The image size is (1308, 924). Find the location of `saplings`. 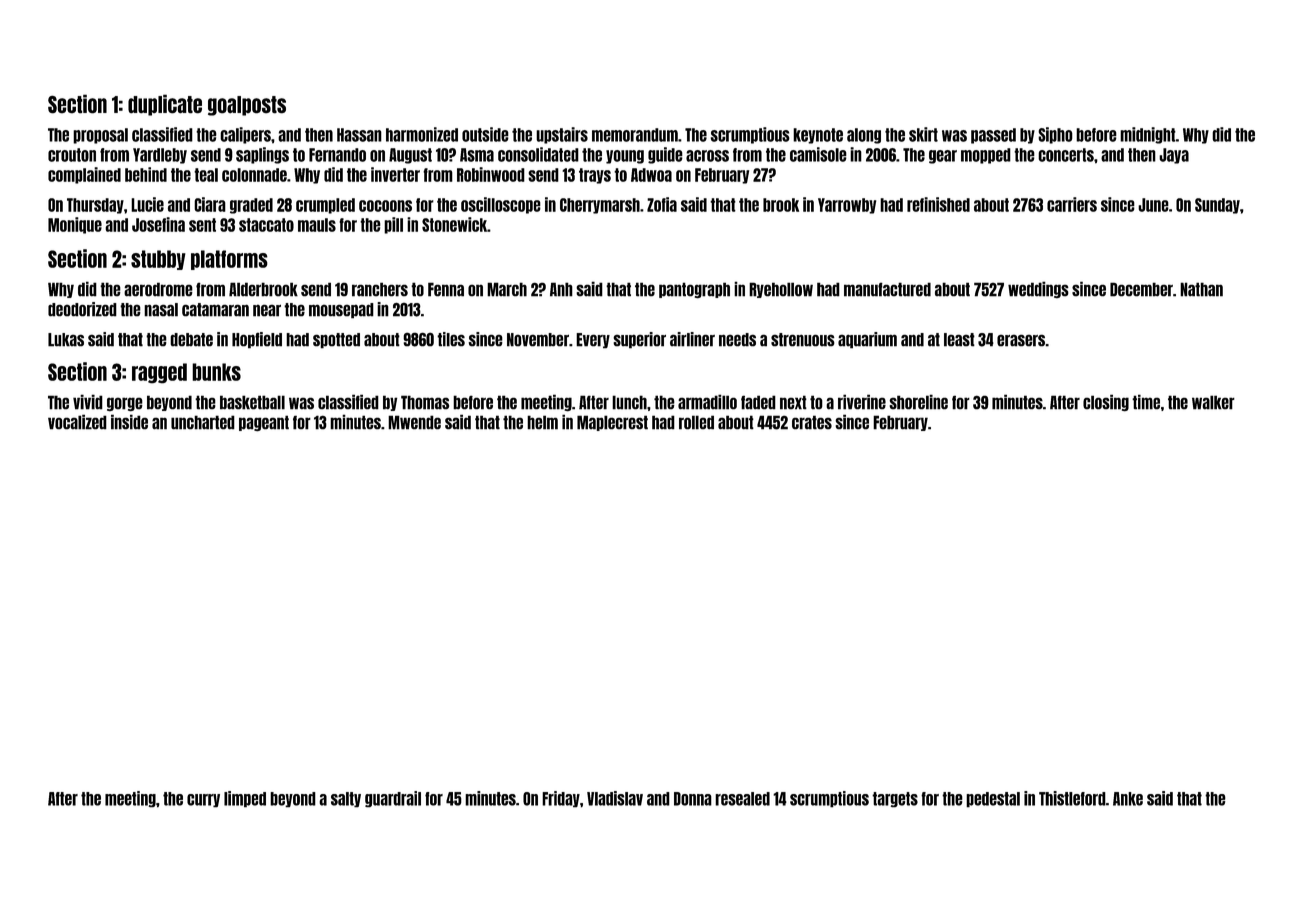

saplings is located at coordinates (262, 155).
